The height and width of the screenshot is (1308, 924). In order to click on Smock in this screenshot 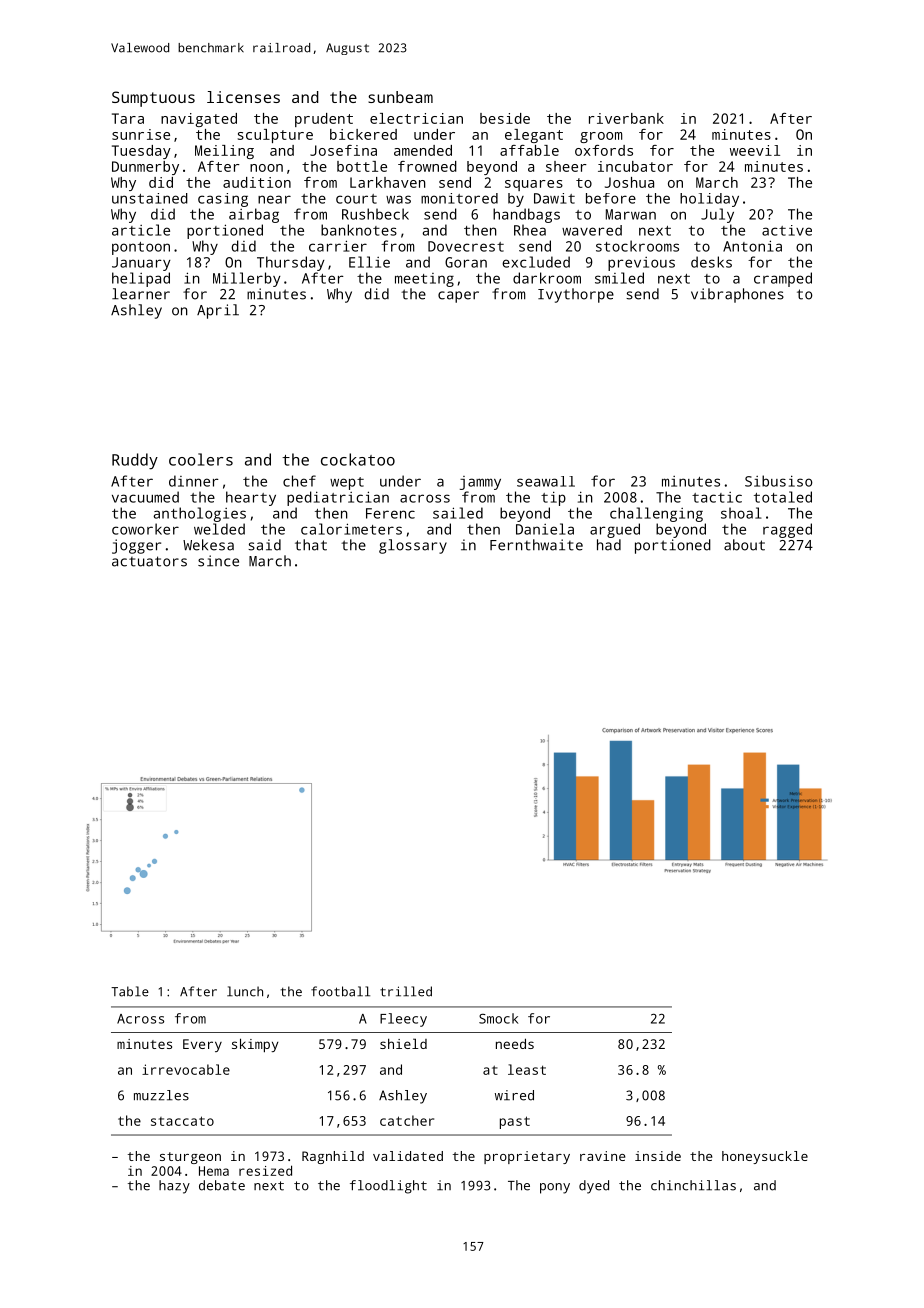, I will do `click(498, 1018)`.
